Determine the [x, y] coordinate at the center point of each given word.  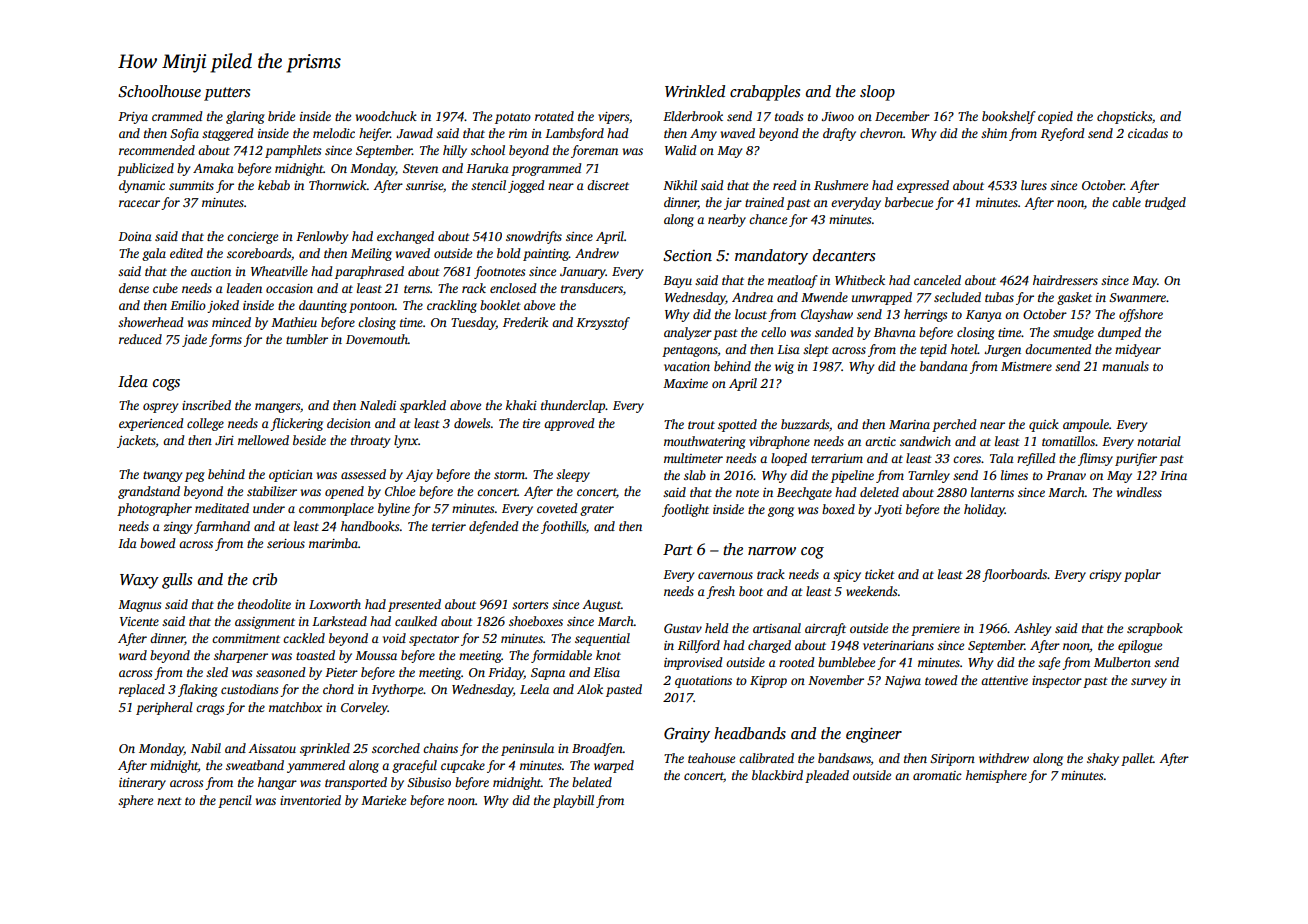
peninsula [527, 749]
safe [1049, 663]
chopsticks [1124, 117]
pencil [235, 801]
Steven [420, 168]
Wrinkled [695, 91]
